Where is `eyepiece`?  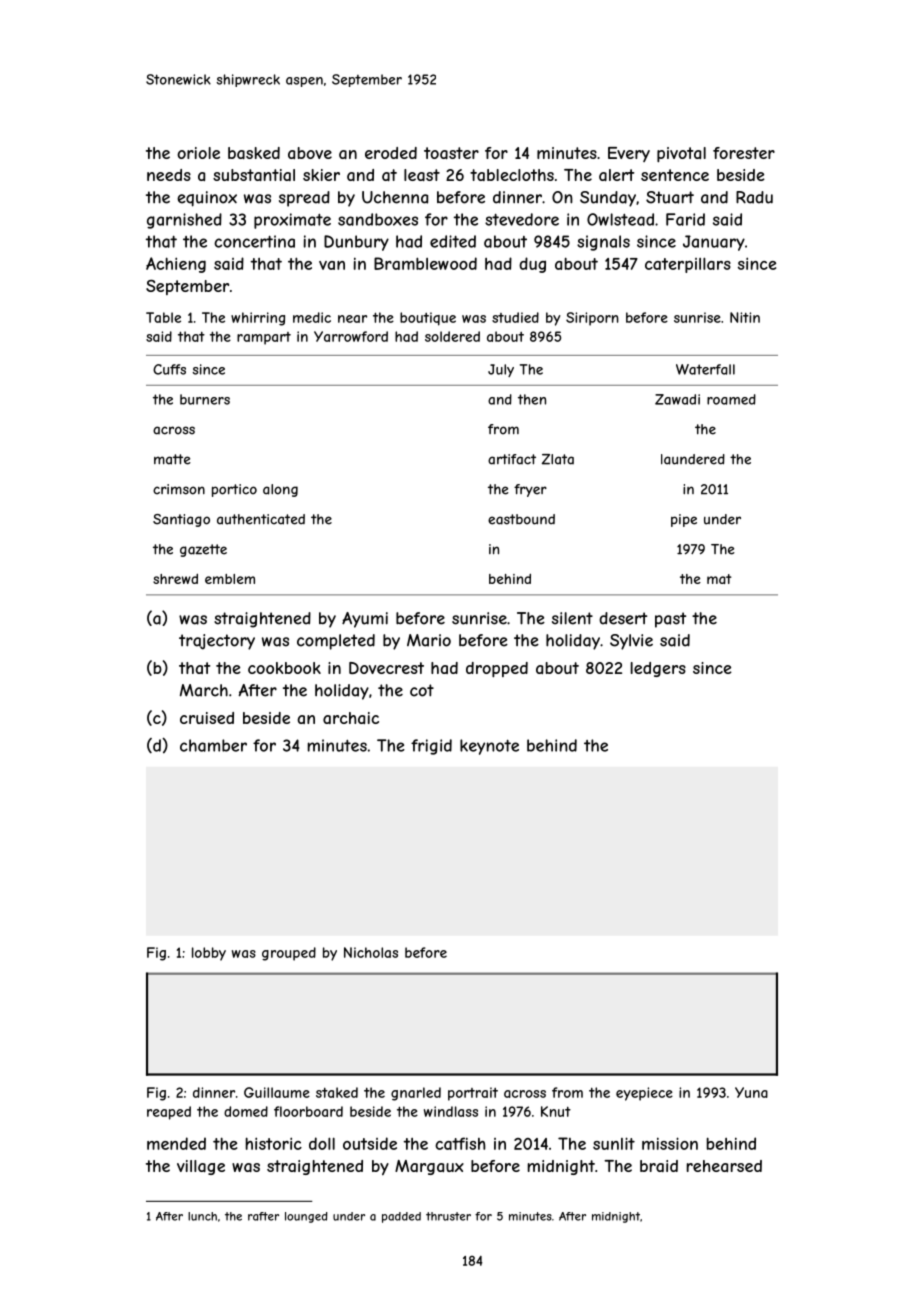
eyepiece is located at coordinates (644, 1094).
